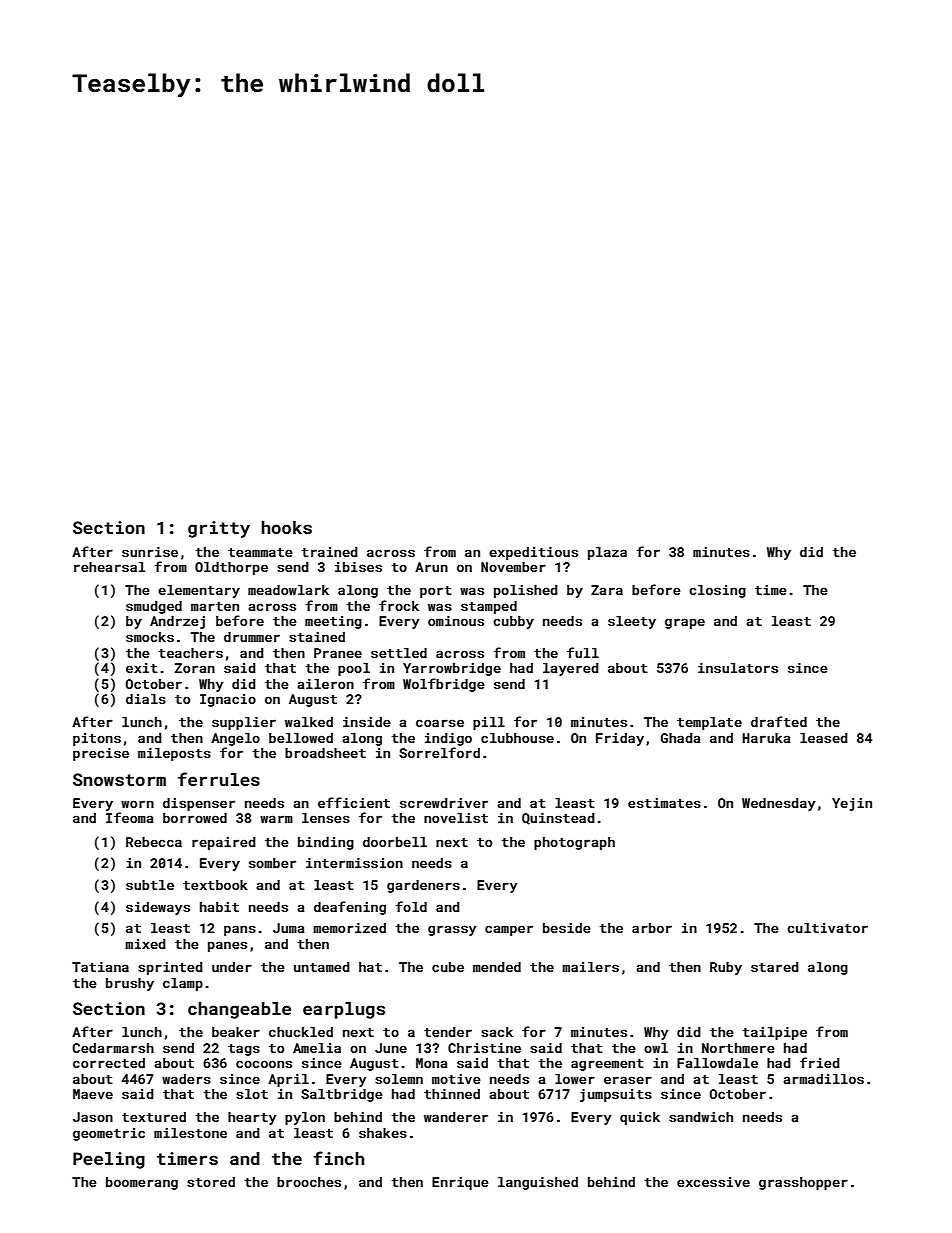 This screenshot has height=1233, width=952. Describe the element at coordinates (513, 622) in the screenshot. I see `cubby` at that location.
